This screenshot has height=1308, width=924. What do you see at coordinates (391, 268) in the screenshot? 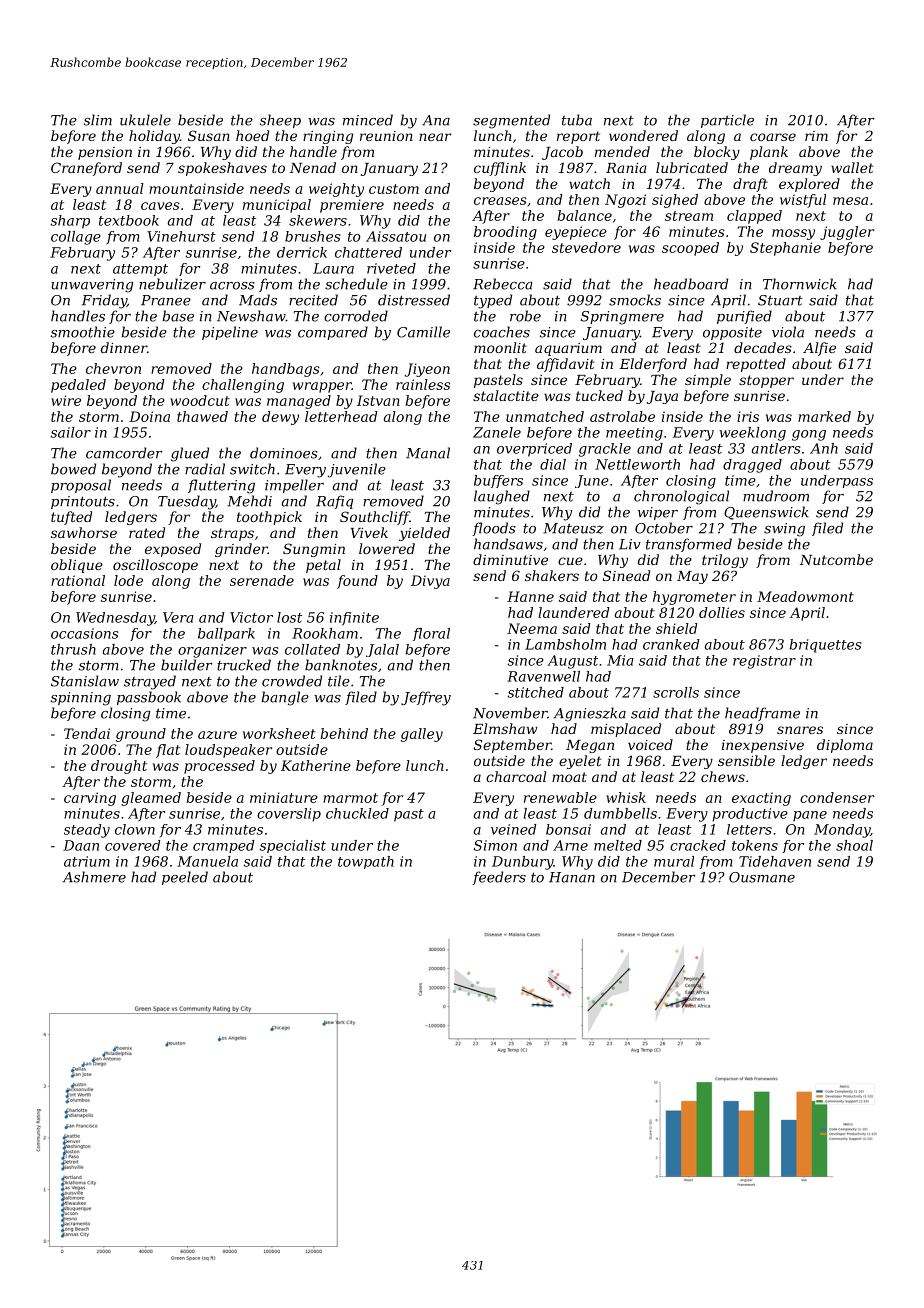
I see `riveted` at bounding box center [391, 268].
